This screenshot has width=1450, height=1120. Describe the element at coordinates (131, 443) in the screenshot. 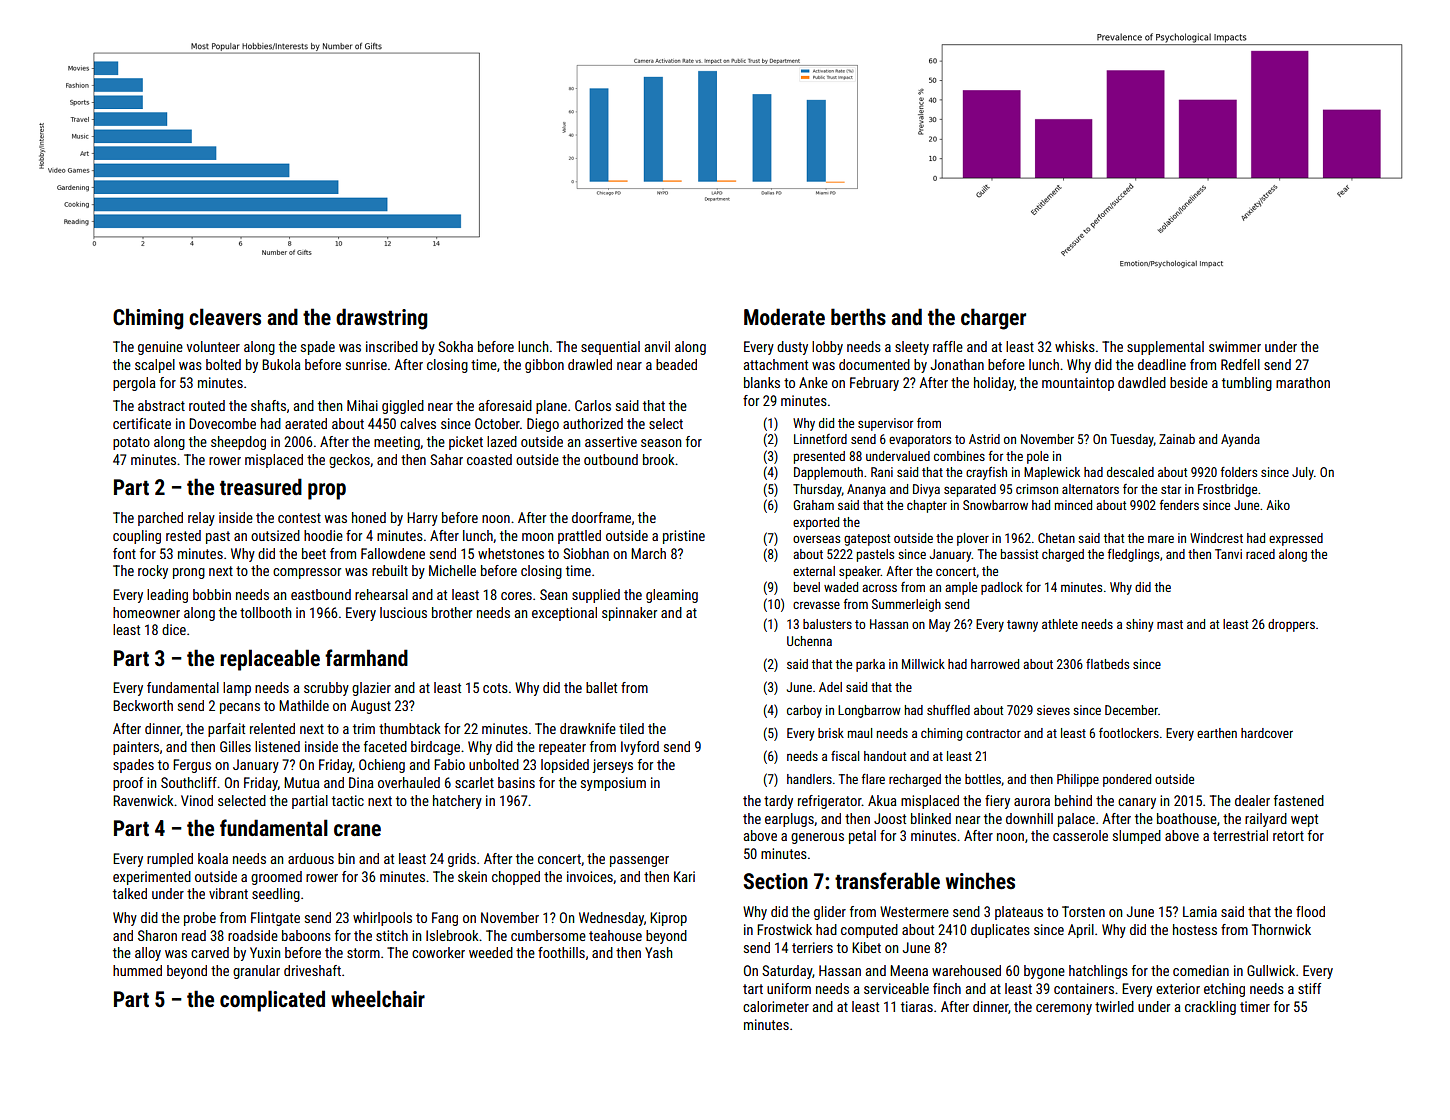

I see `potato` at that location.
